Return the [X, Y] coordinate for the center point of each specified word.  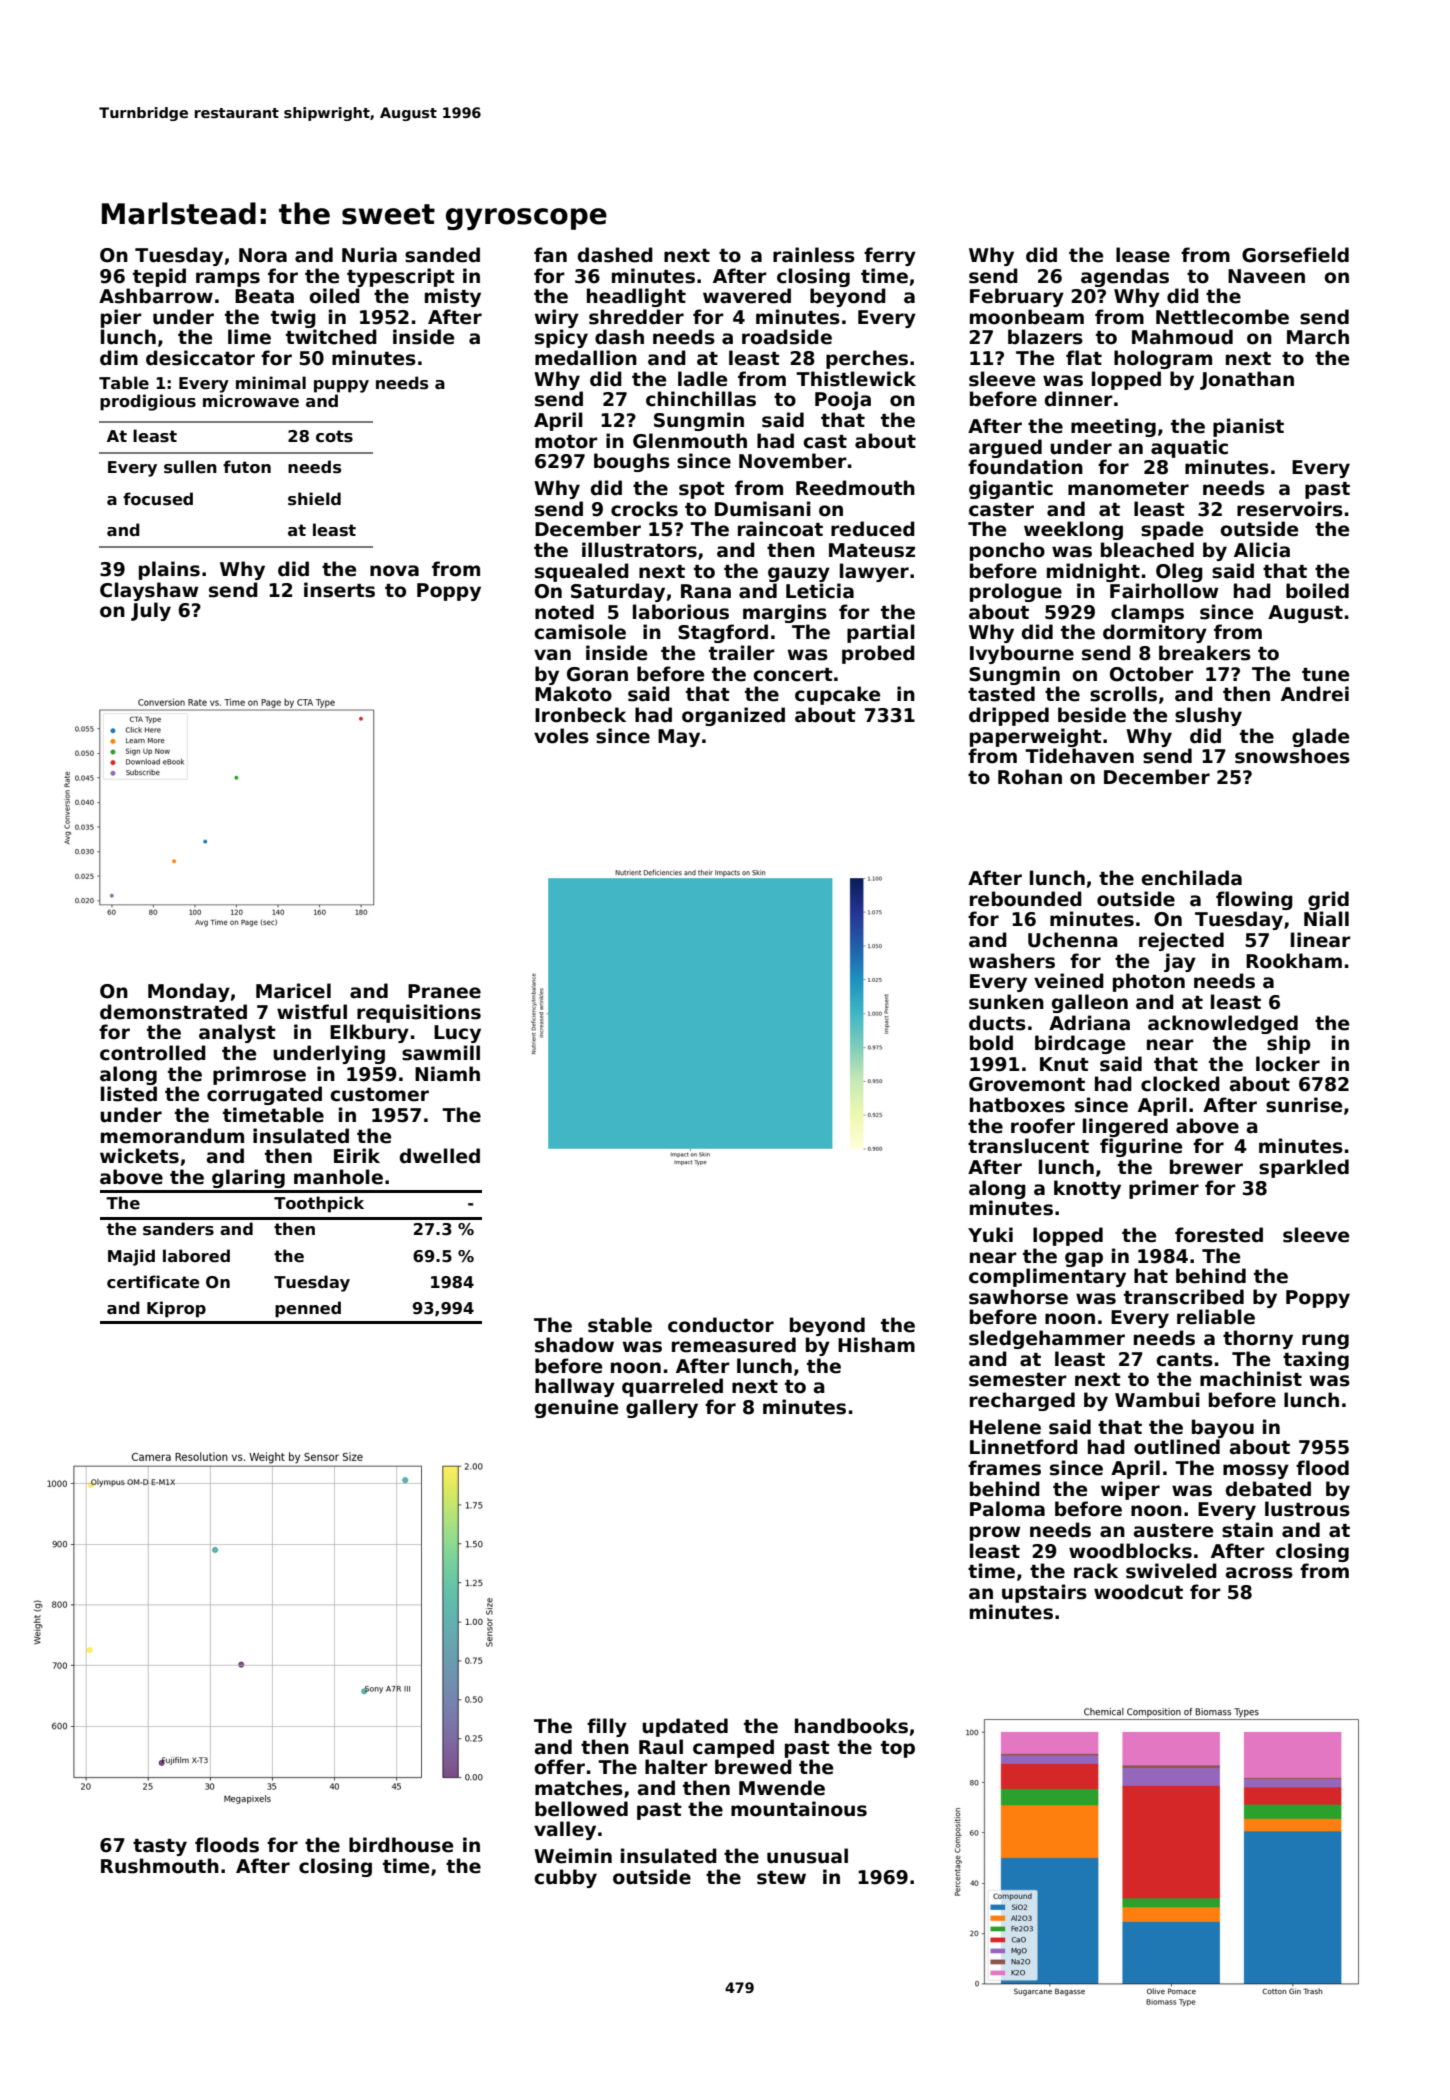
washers [1012, 961]
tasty [160, 1847]
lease [1143, 255]
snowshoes [1292, 756]
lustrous [1307, 1509]
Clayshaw [149, 591]
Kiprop [176, 1309]
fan [550, 255]
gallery [662, 1408]
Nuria [369, 255]
